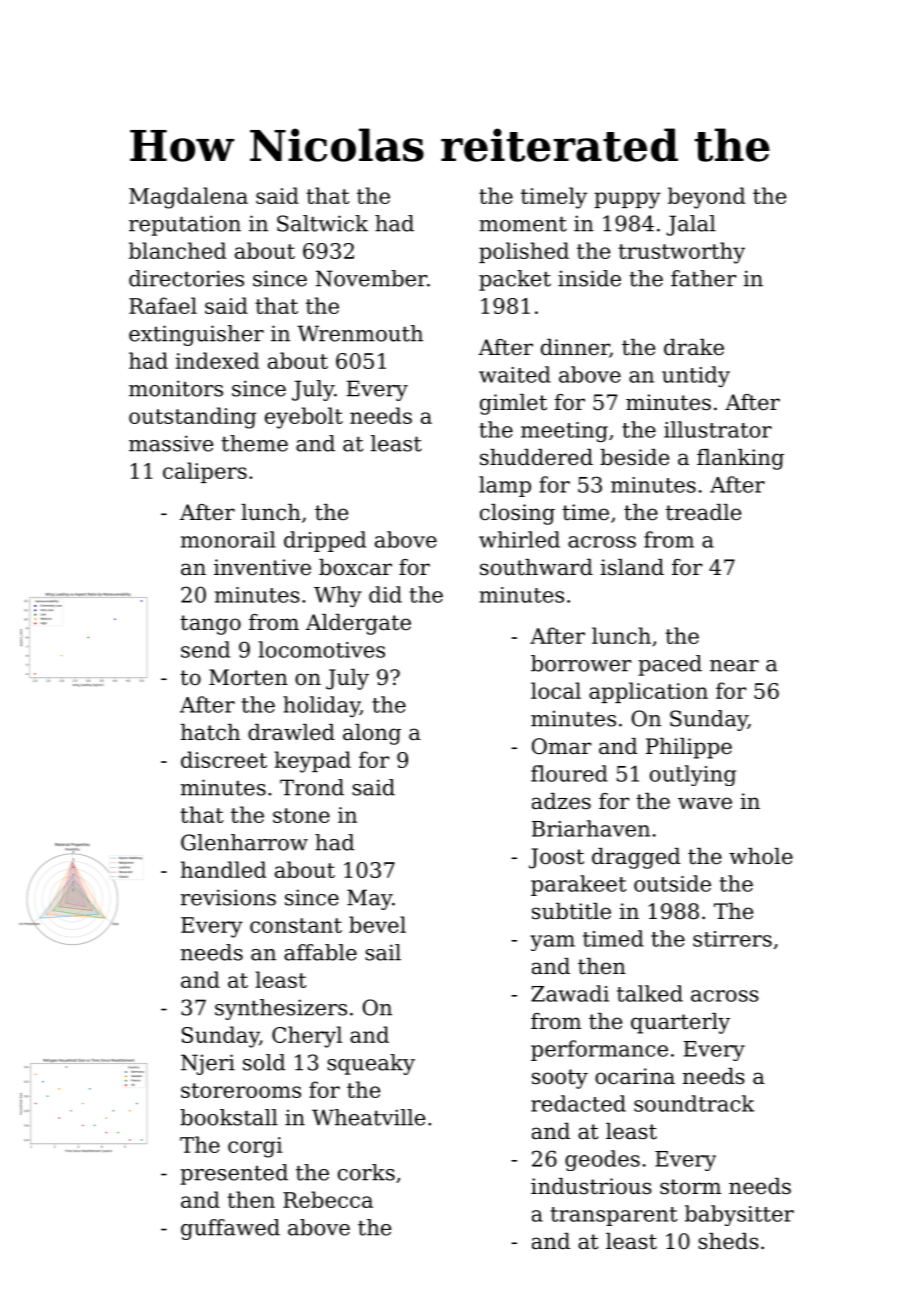  I want to click on lamp, so click(505, 486).
